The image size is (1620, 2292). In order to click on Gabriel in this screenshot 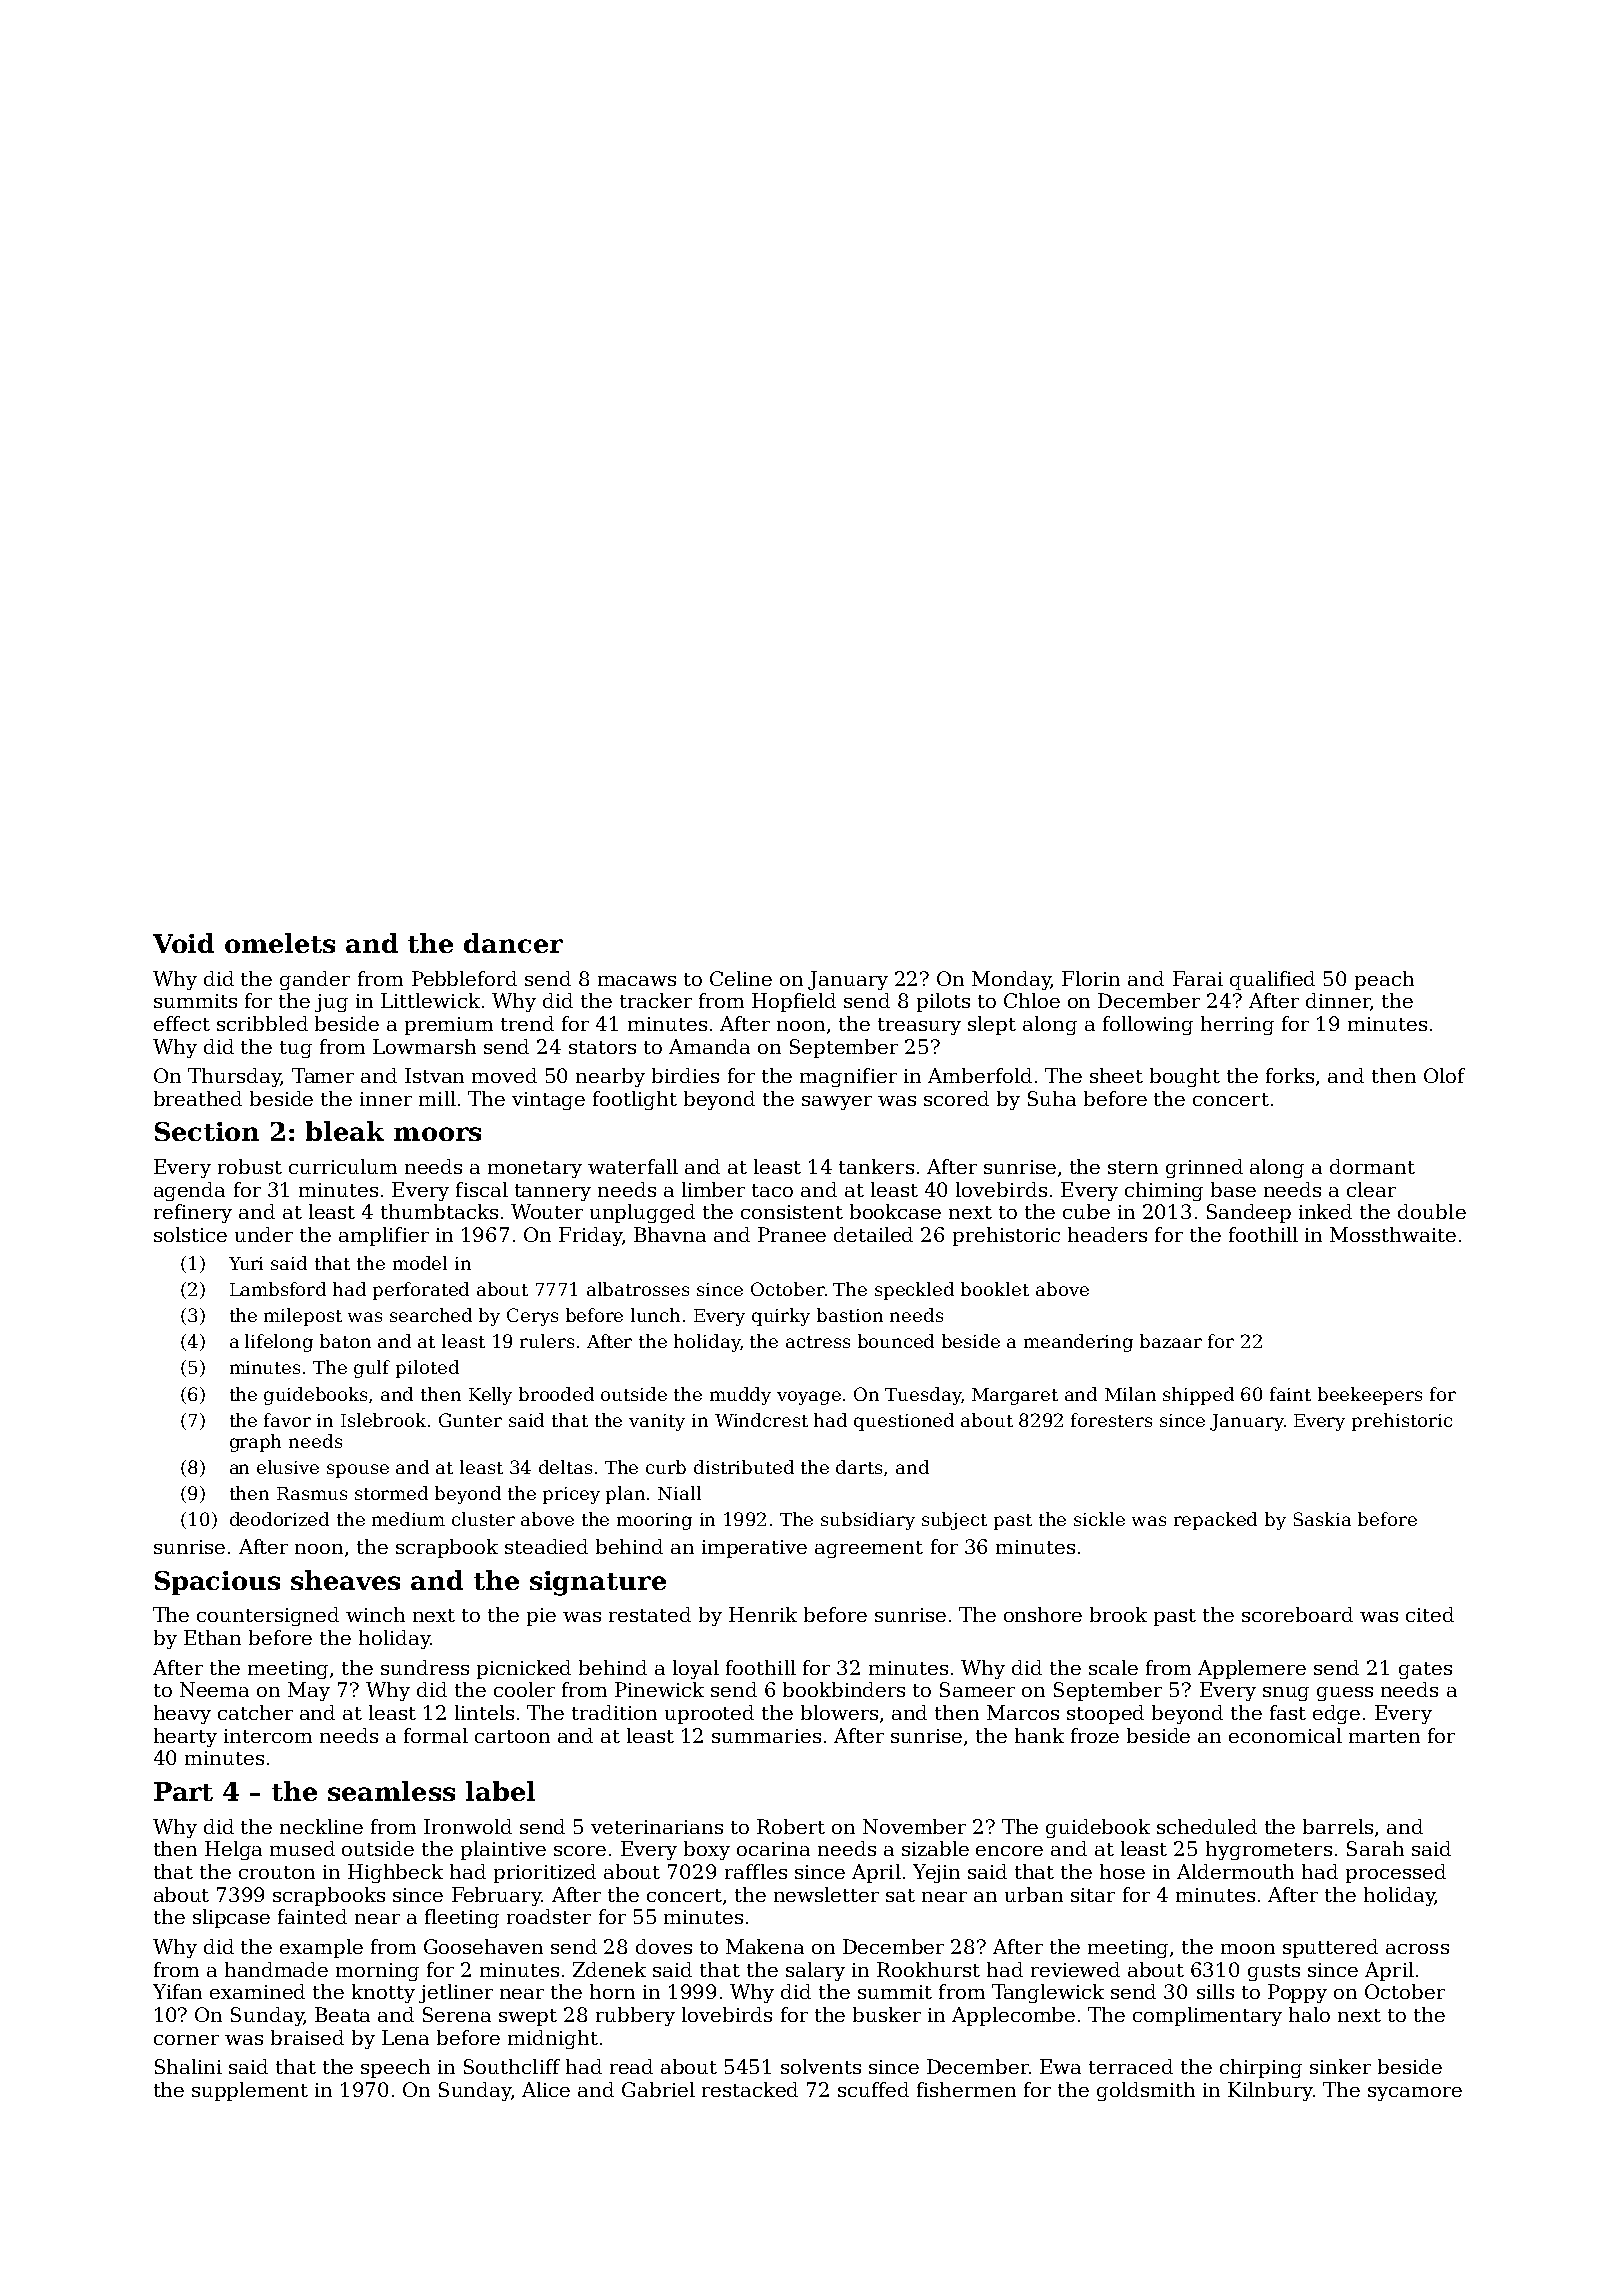, I will do `click(658, 2089)`.
